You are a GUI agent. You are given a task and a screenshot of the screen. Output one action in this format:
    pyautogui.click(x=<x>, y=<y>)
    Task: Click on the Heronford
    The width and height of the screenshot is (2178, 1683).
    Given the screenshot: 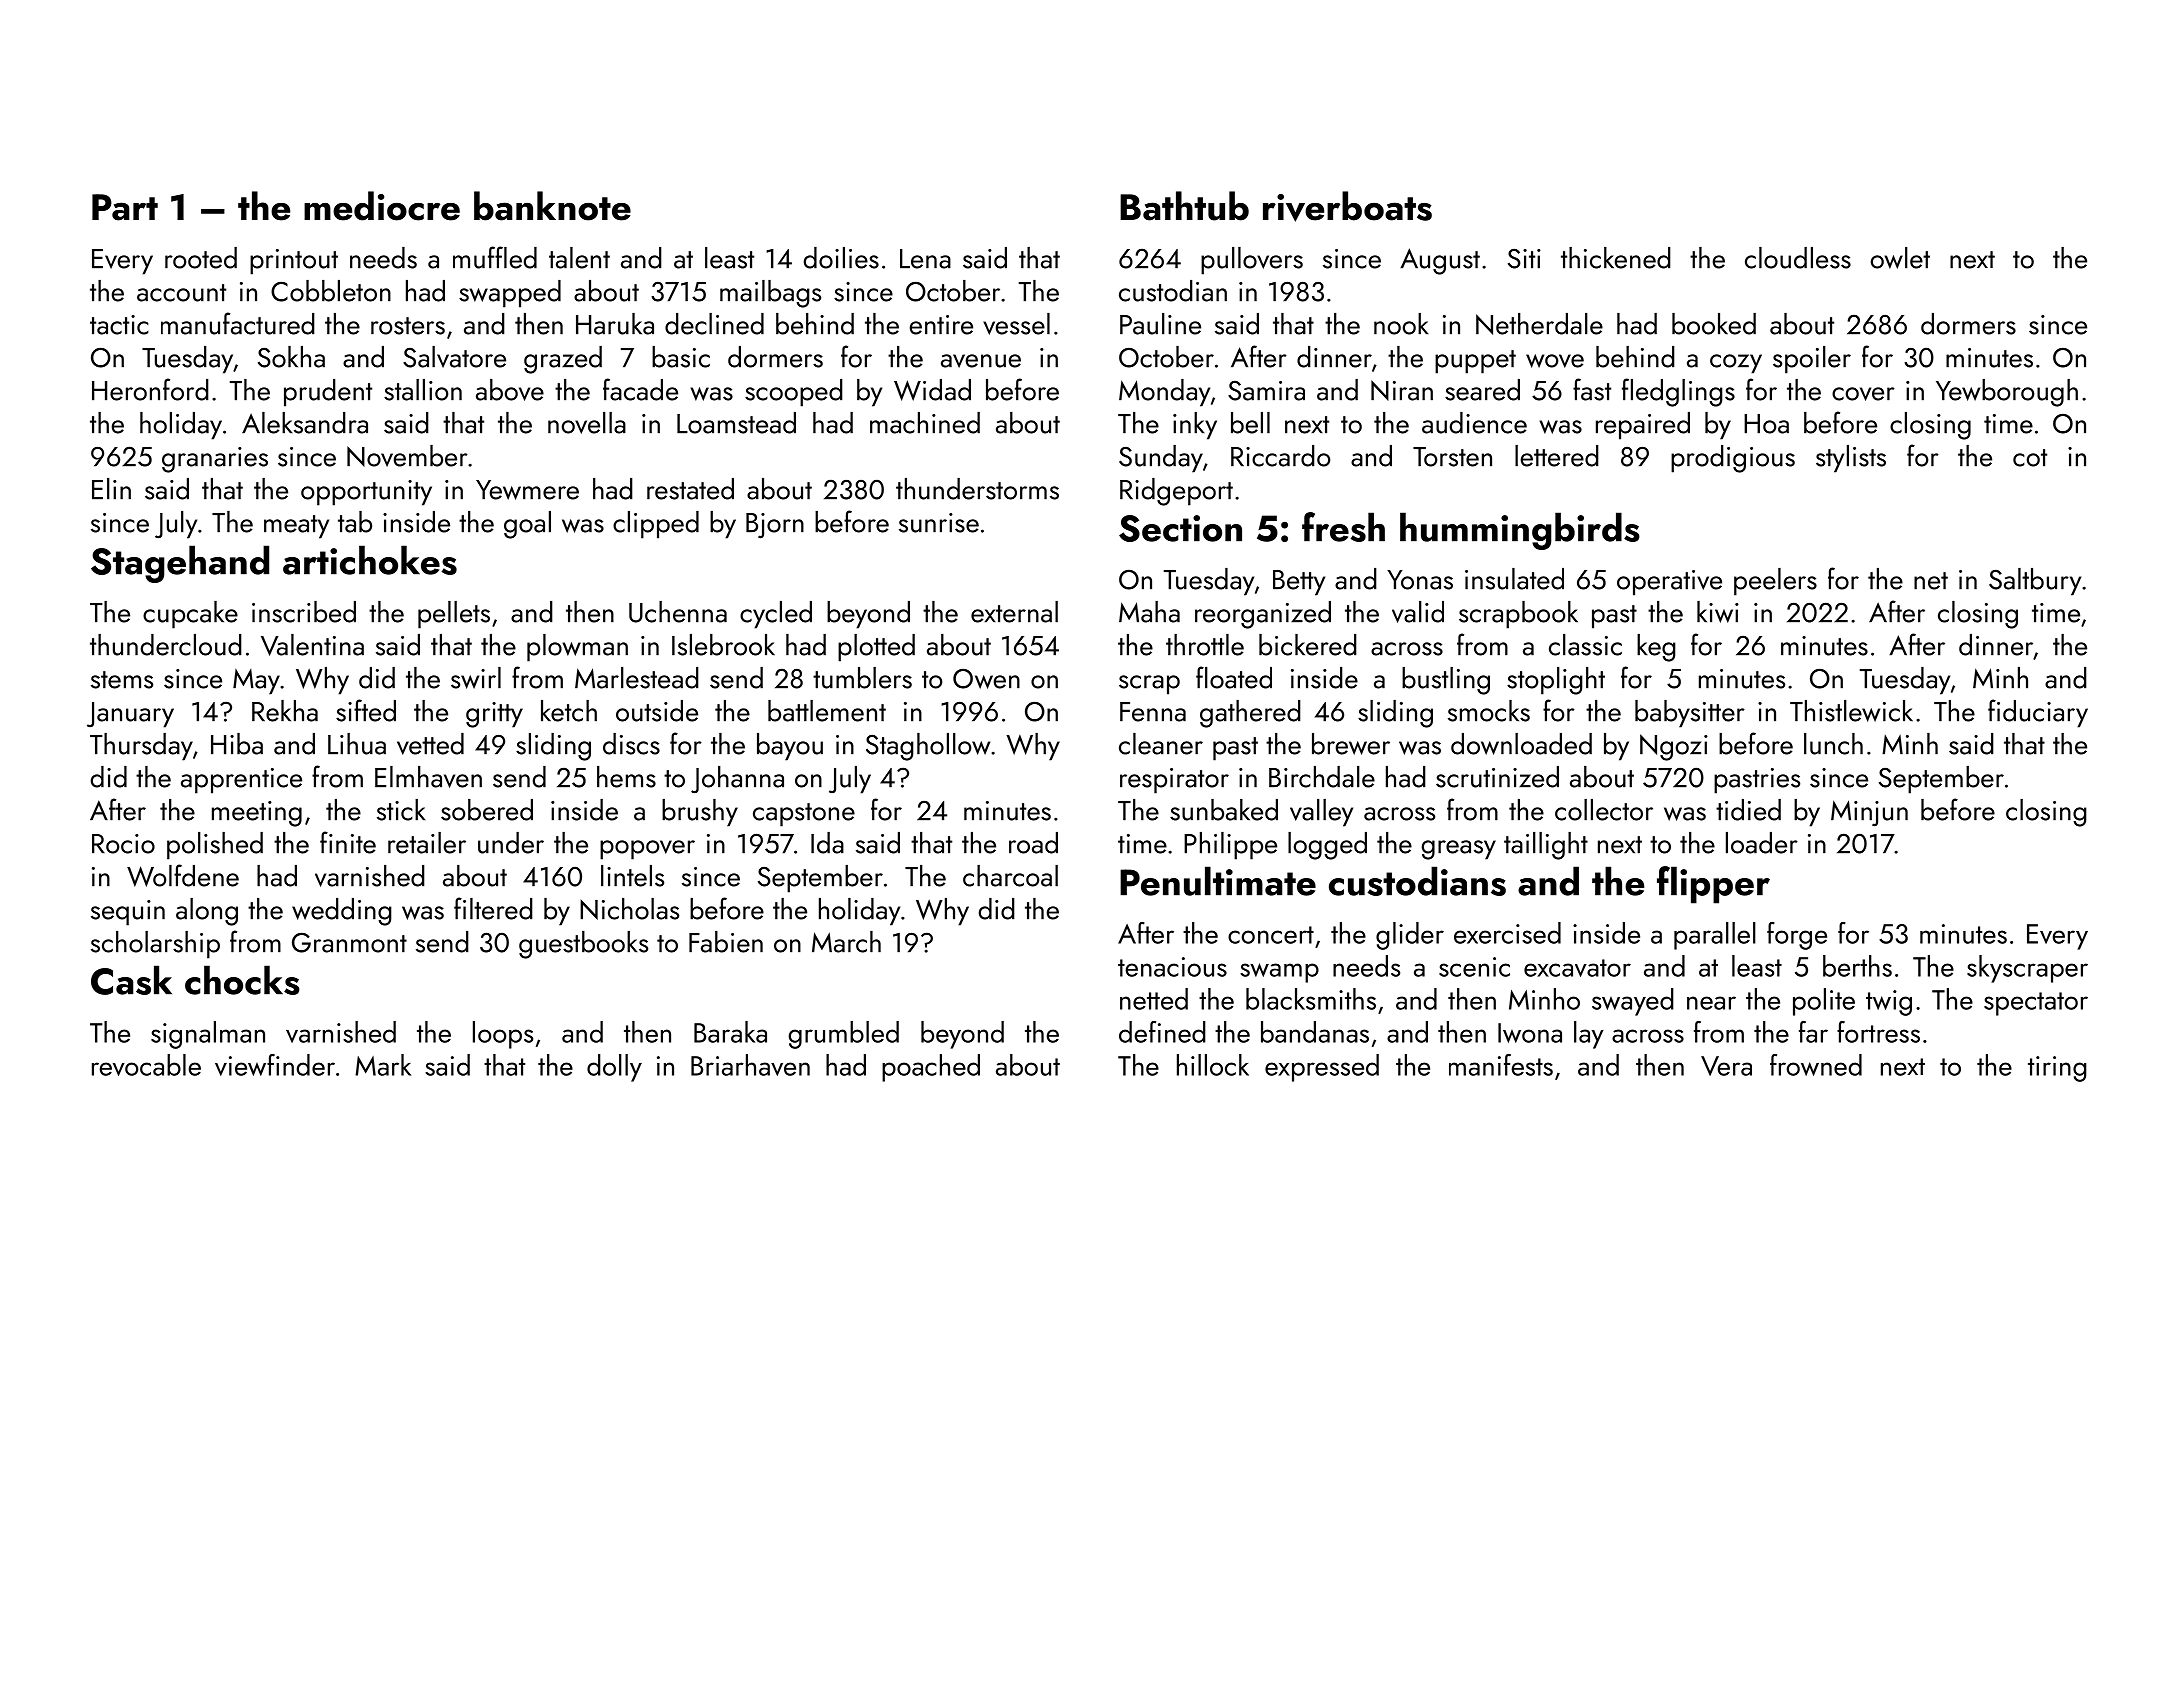 What is the action you would take?
    pyautogui.click(x=150, y=389)
